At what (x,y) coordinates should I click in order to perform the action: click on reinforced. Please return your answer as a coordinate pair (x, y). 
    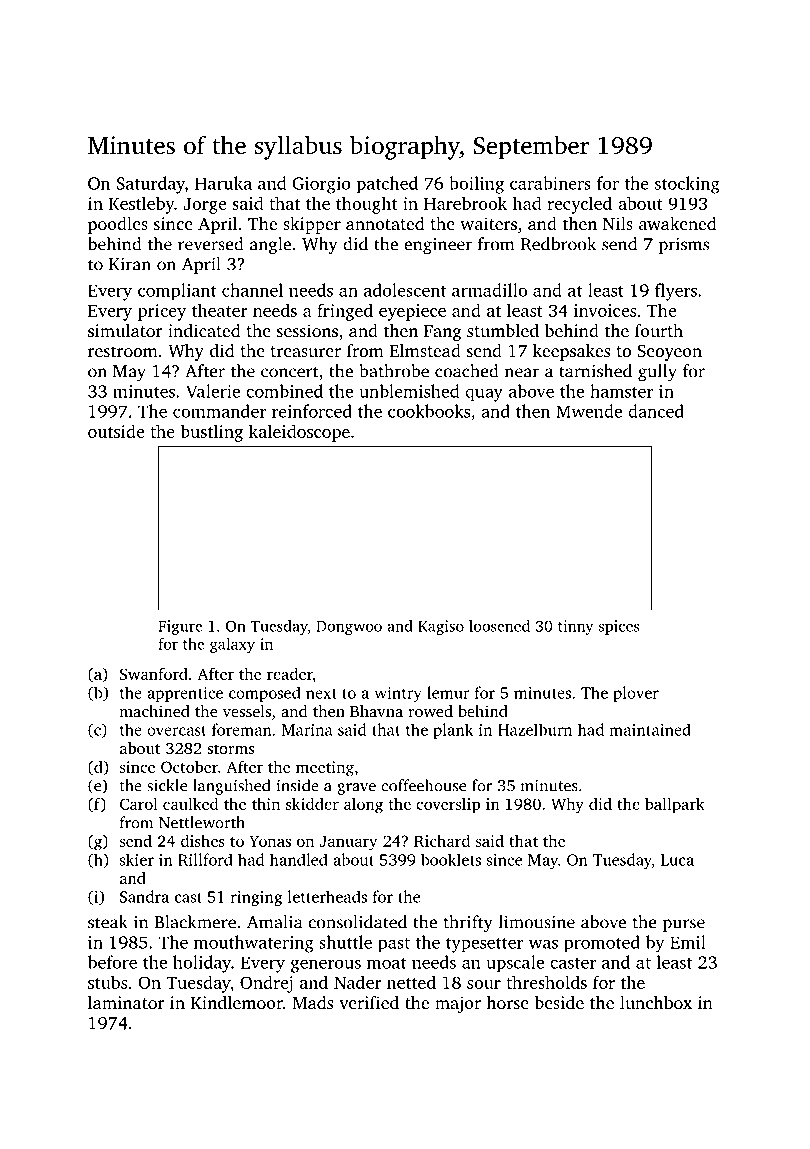
    Looking at the image, I should click on (312, 411).
